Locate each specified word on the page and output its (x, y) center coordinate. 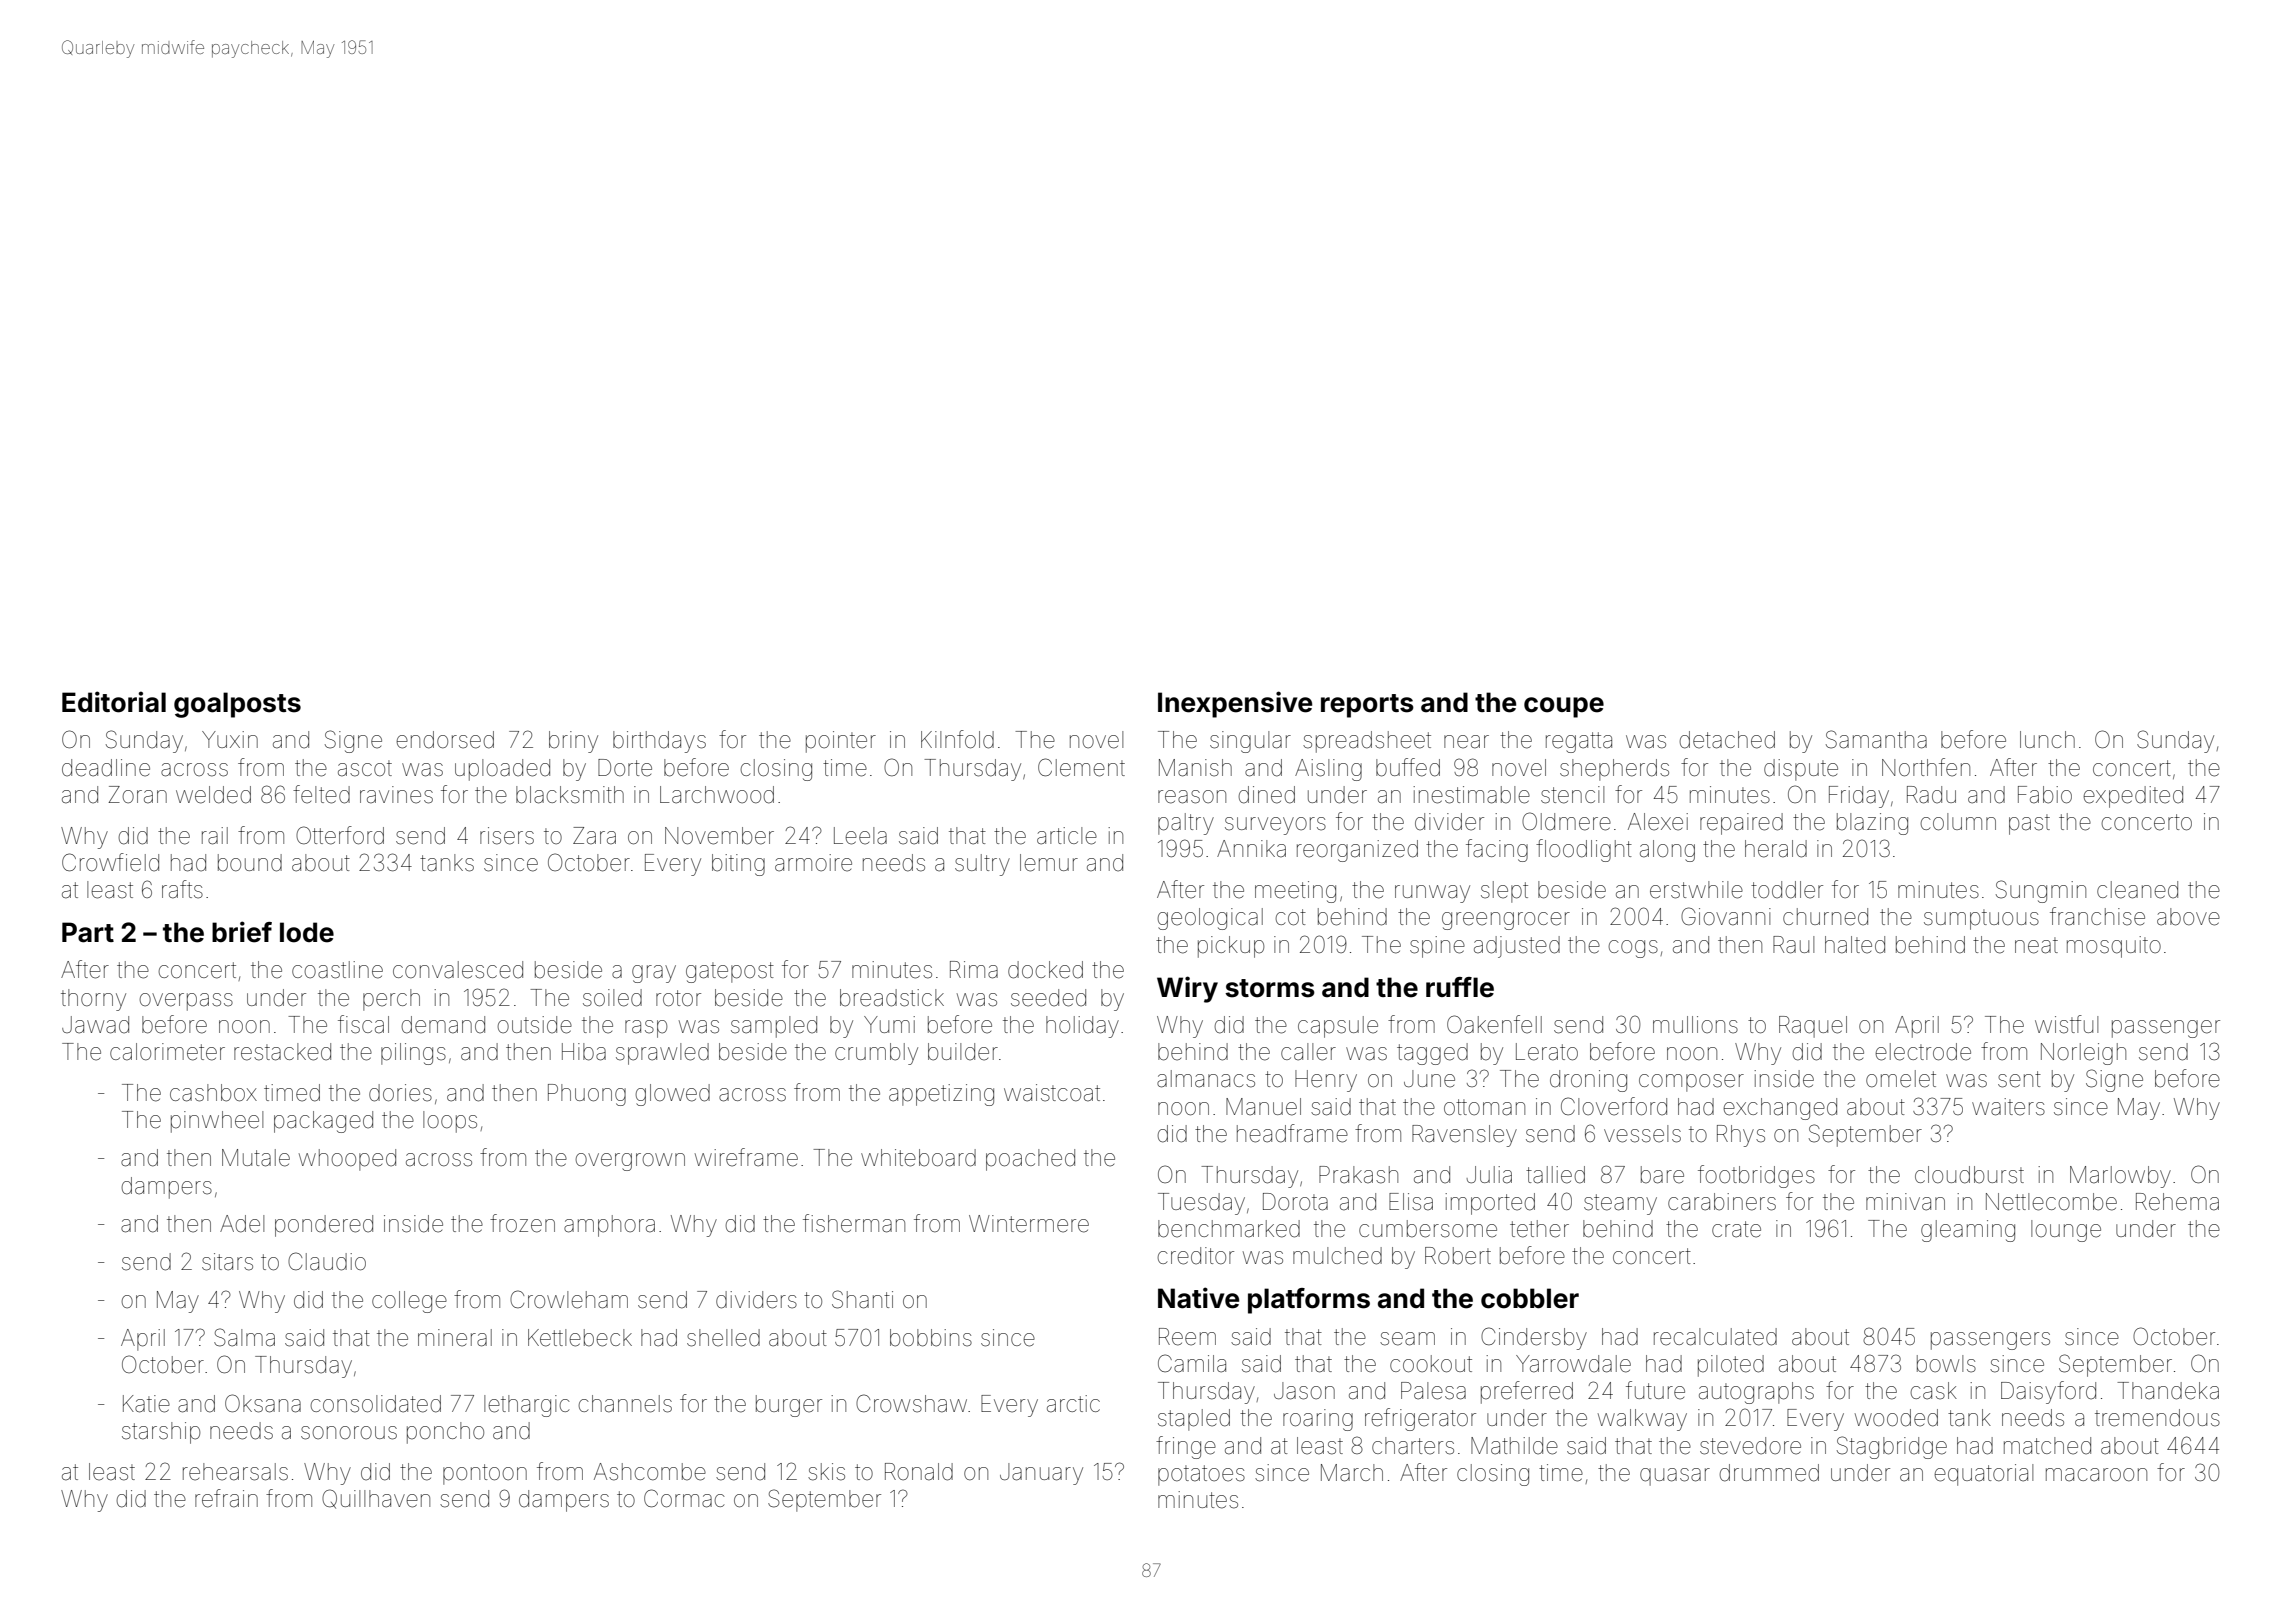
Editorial (114, 702)
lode (307, 932)
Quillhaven (376, 1499)
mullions (1695, 1025)
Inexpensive (1235, 704)
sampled (774, 1027)
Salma (244, 1337)
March (1352, 1473)
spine (1437, 947)
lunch (2047, 739)
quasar (1675, 1477)
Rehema (2177, 1202)
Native (1198, 1298)
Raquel (1813, 1027)
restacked (282, 1052)
